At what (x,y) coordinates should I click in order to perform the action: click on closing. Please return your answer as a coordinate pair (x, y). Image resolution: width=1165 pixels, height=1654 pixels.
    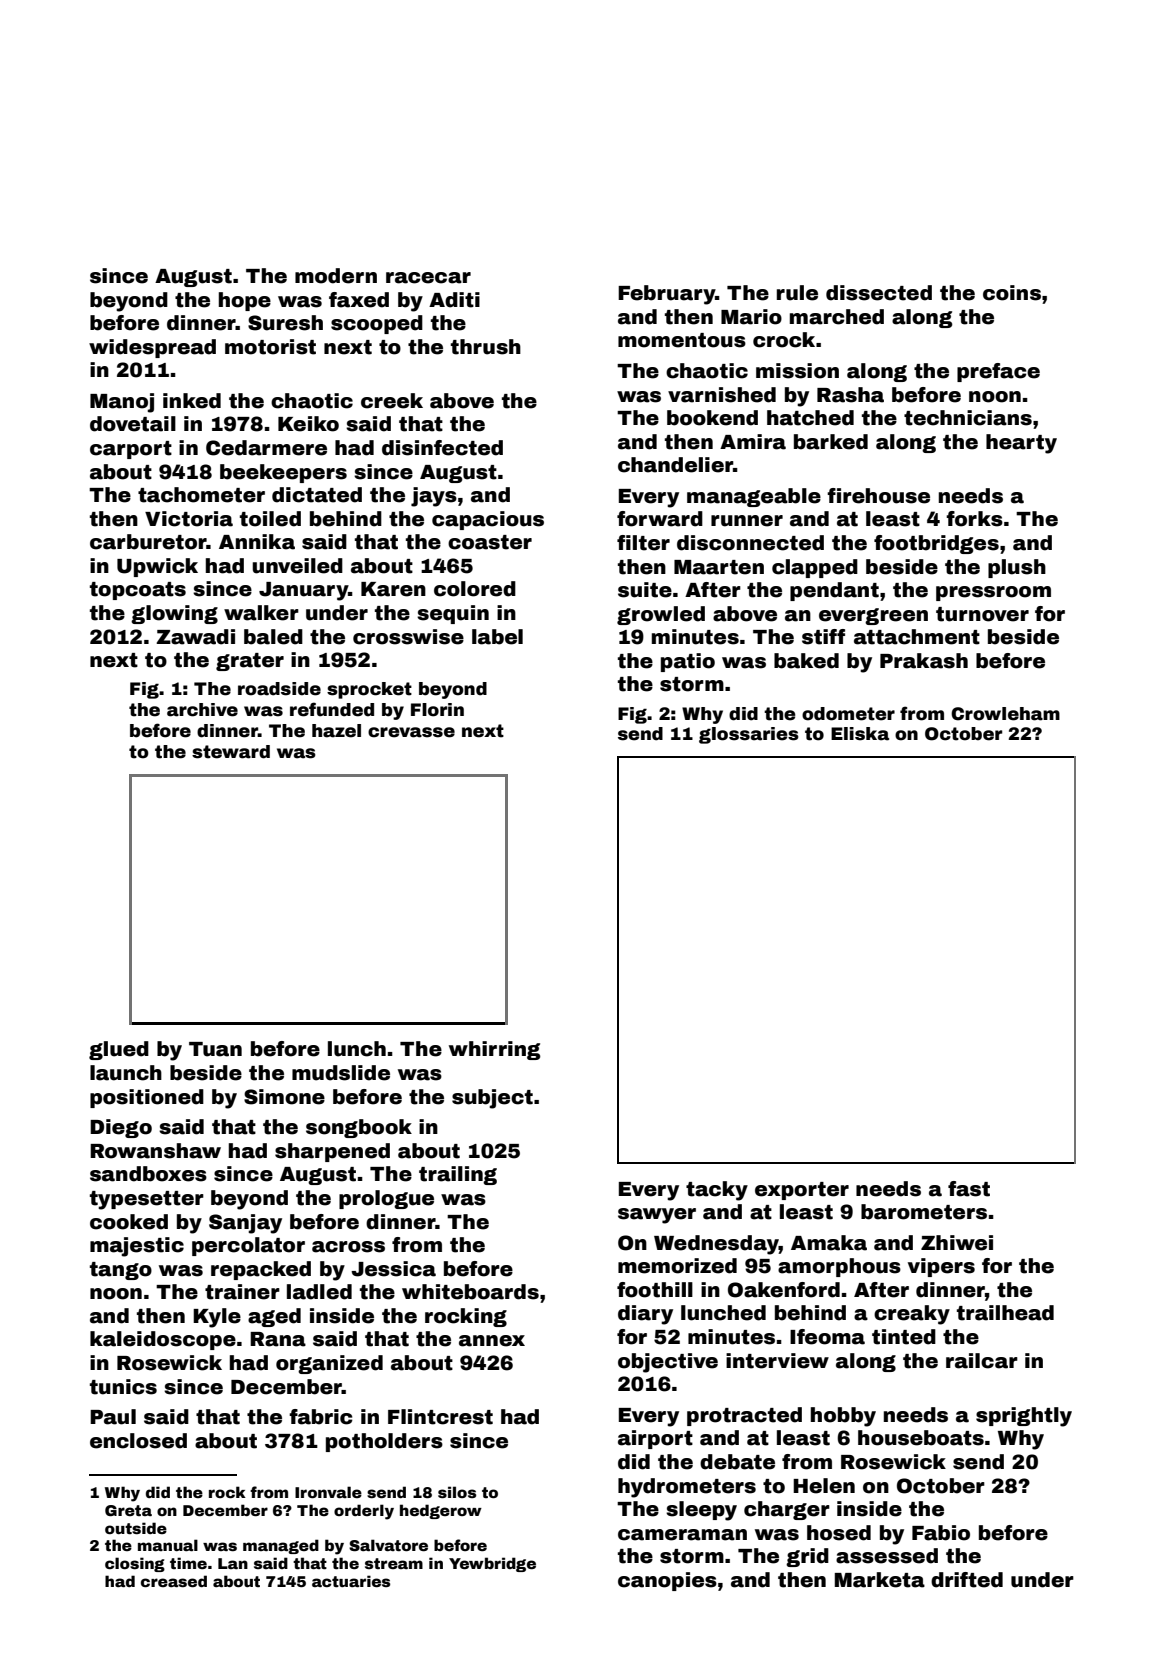
    Looking at the image, I should click on (135, 1564).
